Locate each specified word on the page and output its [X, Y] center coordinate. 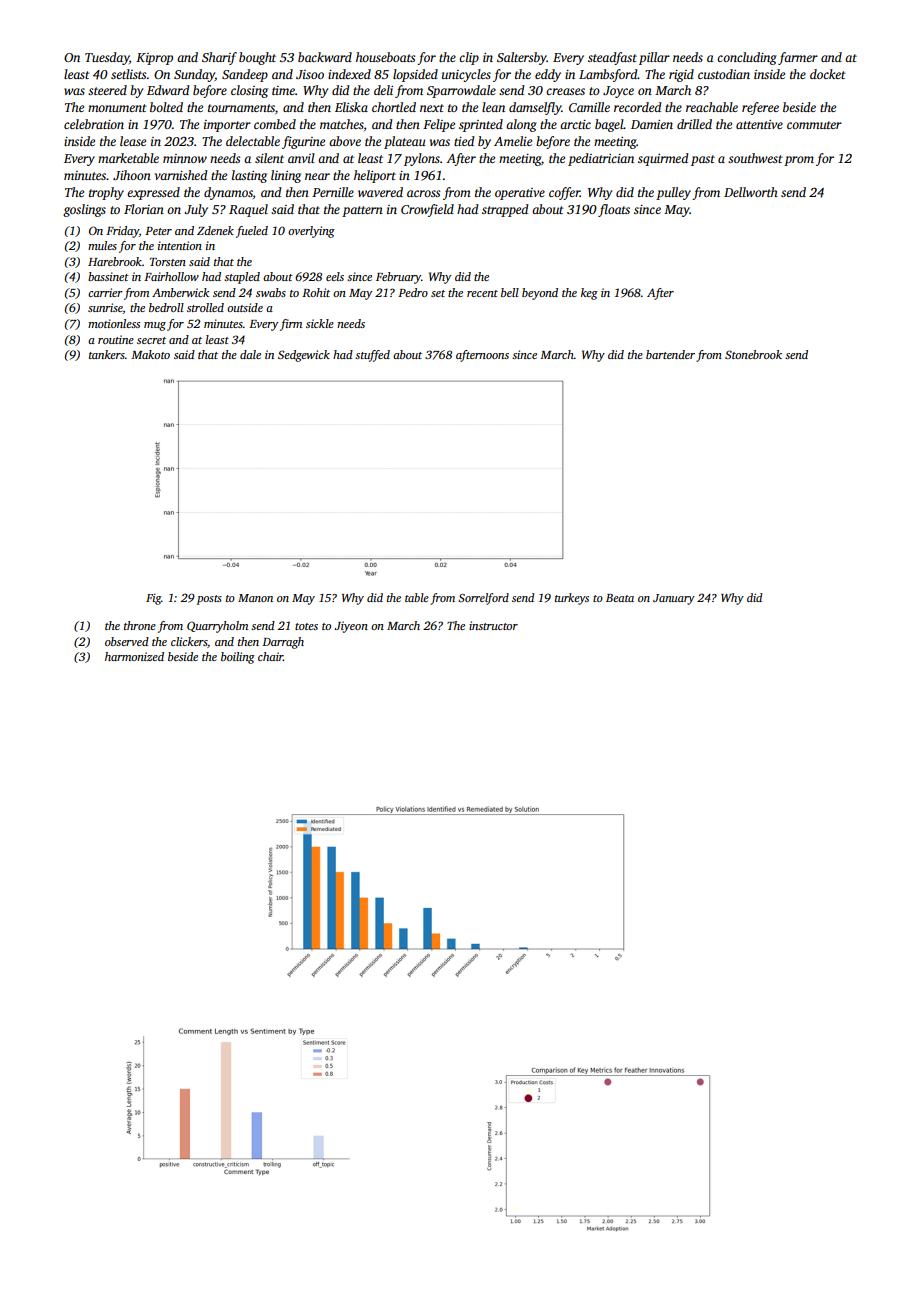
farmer [798, 58]
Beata [620, 598]
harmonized [134, 656]
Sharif [219, 58]
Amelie [513, 141]
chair [270, 656]
